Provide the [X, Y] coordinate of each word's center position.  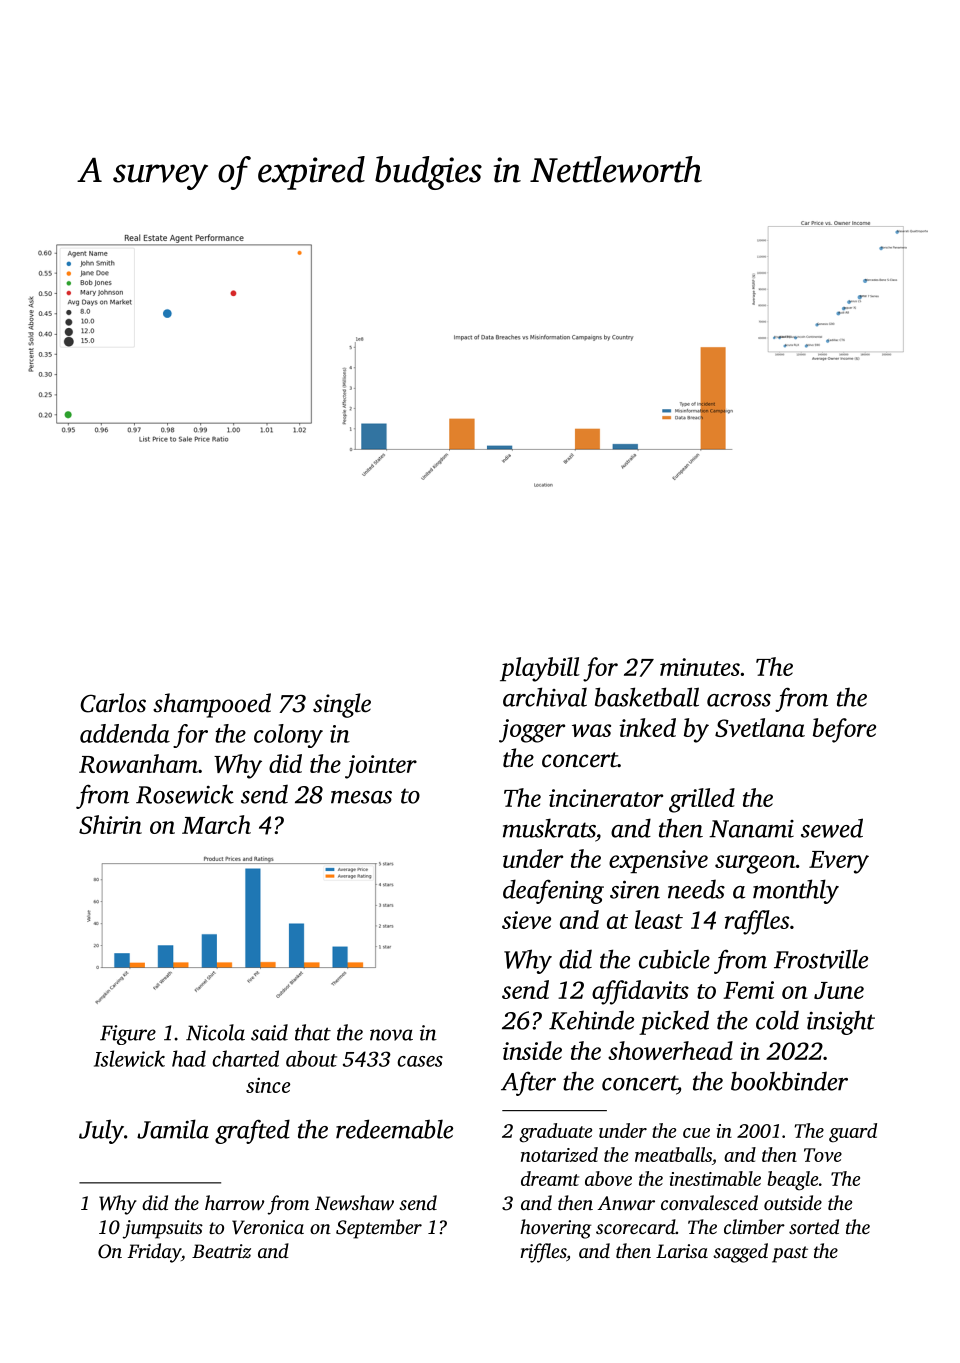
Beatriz [221, 1251]
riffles [543, 1253]
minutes [700, 667]
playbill [540, 669]
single [342, 705]
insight [841, 1022]
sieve [526, 920]
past [790, 1254]
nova [391, 1035]
